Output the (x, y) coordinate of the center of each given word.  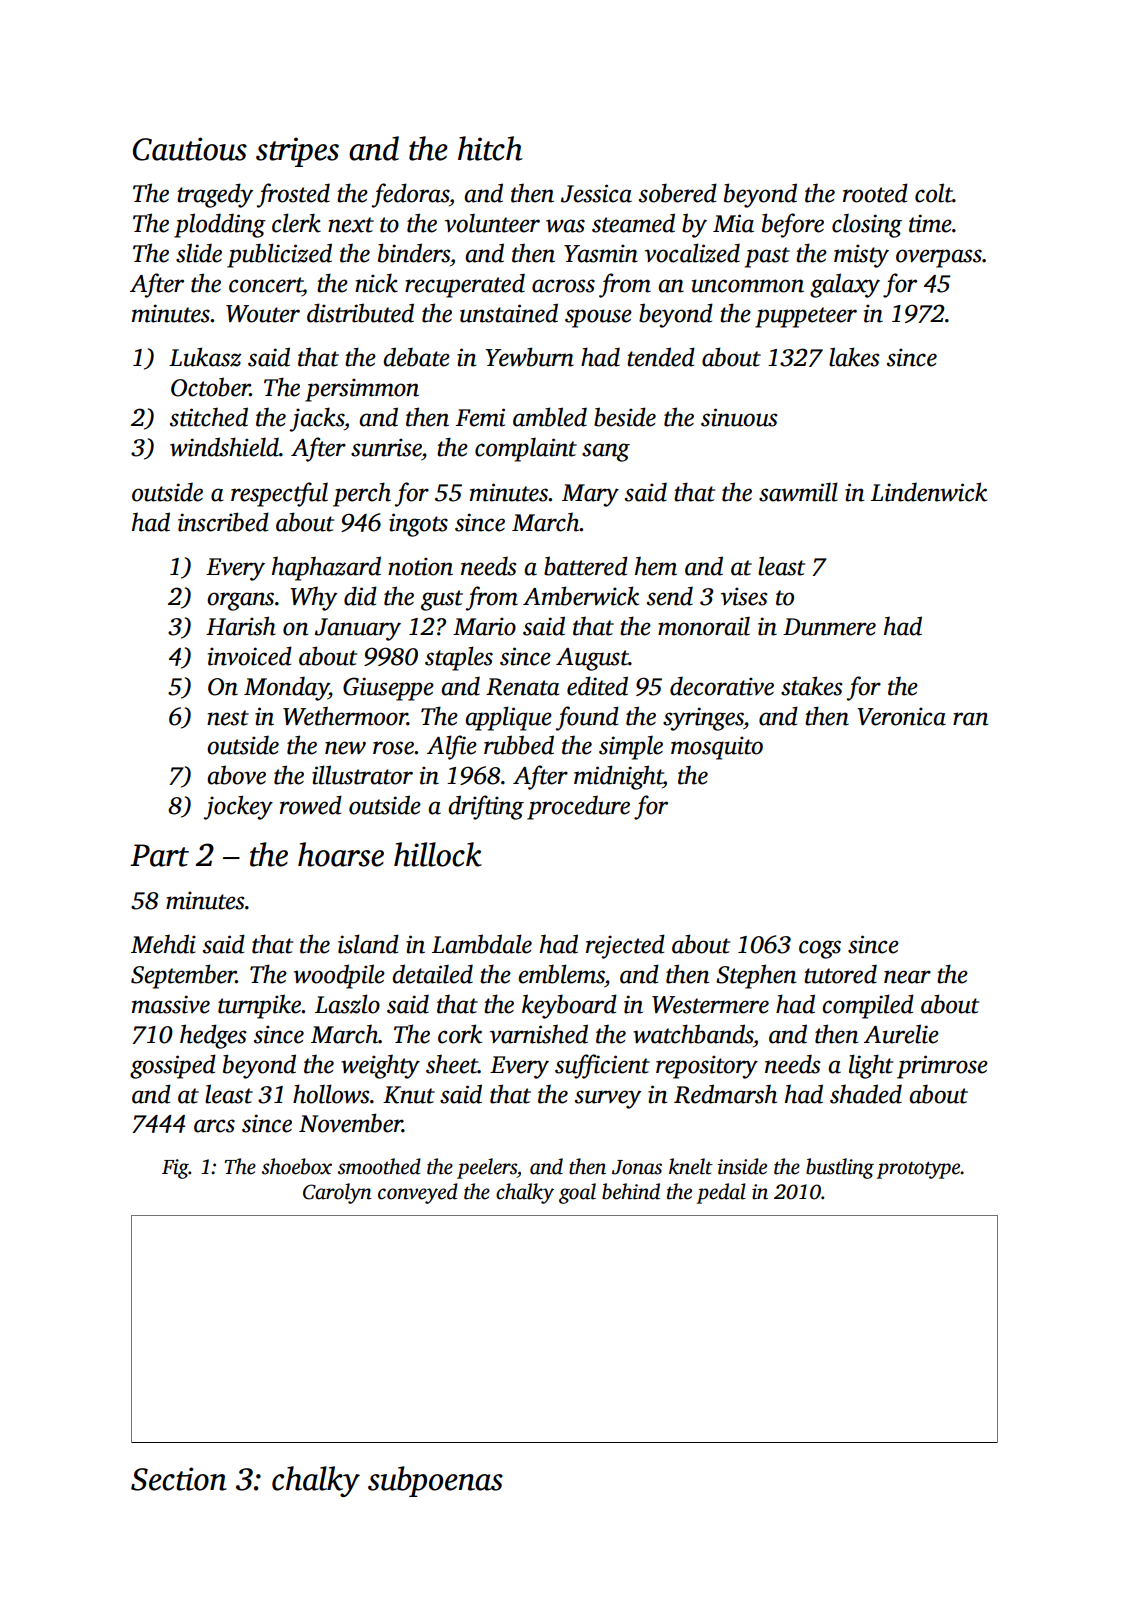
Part (159, 855)
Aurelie (901, 1034)
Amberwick (581, 596)
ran (970, 719)
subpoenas (435, 1481)
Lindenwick (929, 492)
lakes (854, 357)
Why (313, 598)
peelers (487, 1168)
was (565, 226)
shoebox (297, 1166)
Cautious (190, 149)
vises (744, 596)
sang (606, 452)
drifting (486, 807)
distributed (360, 313)
